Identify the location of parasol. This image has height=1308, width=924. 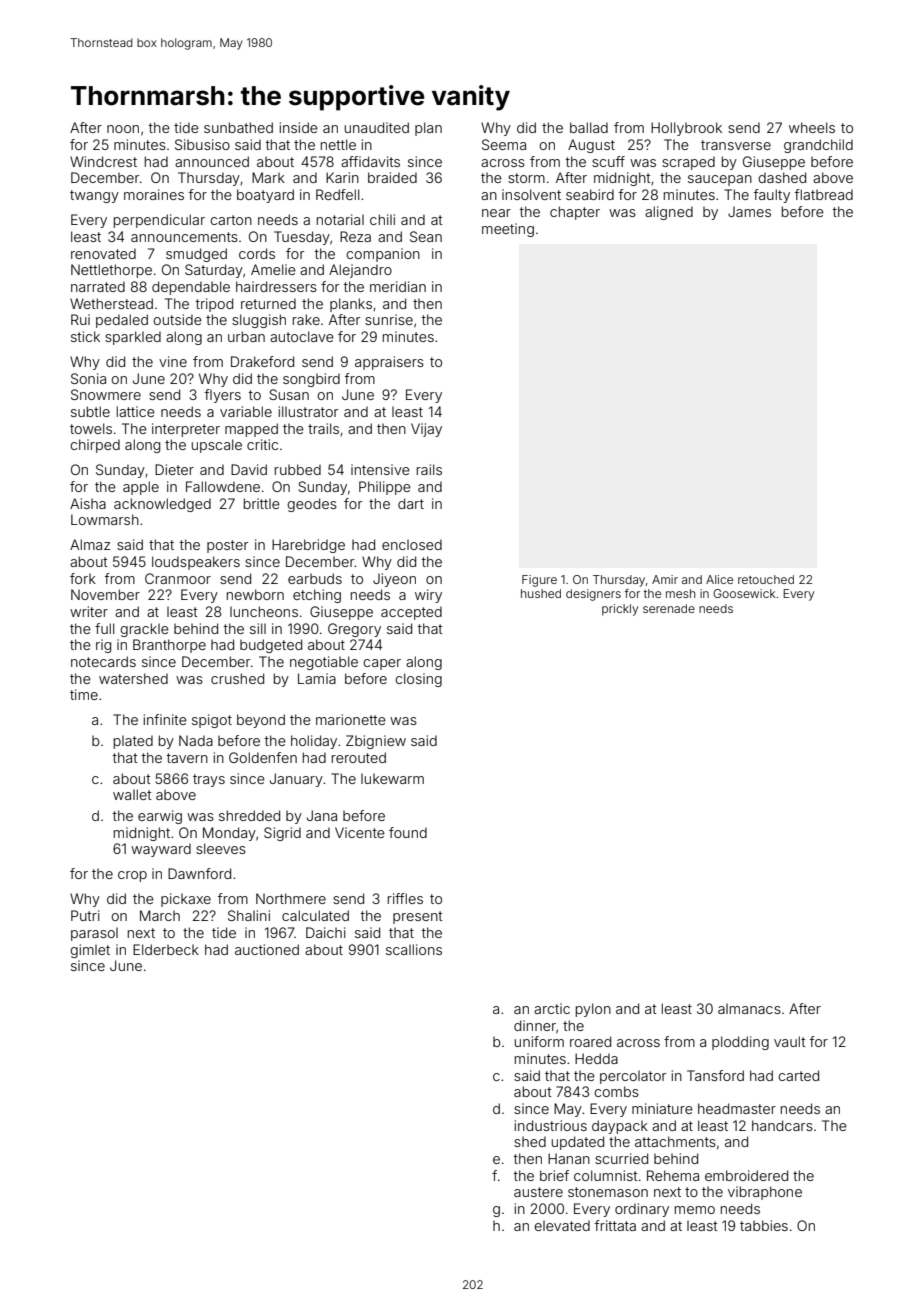
(94, 934).
